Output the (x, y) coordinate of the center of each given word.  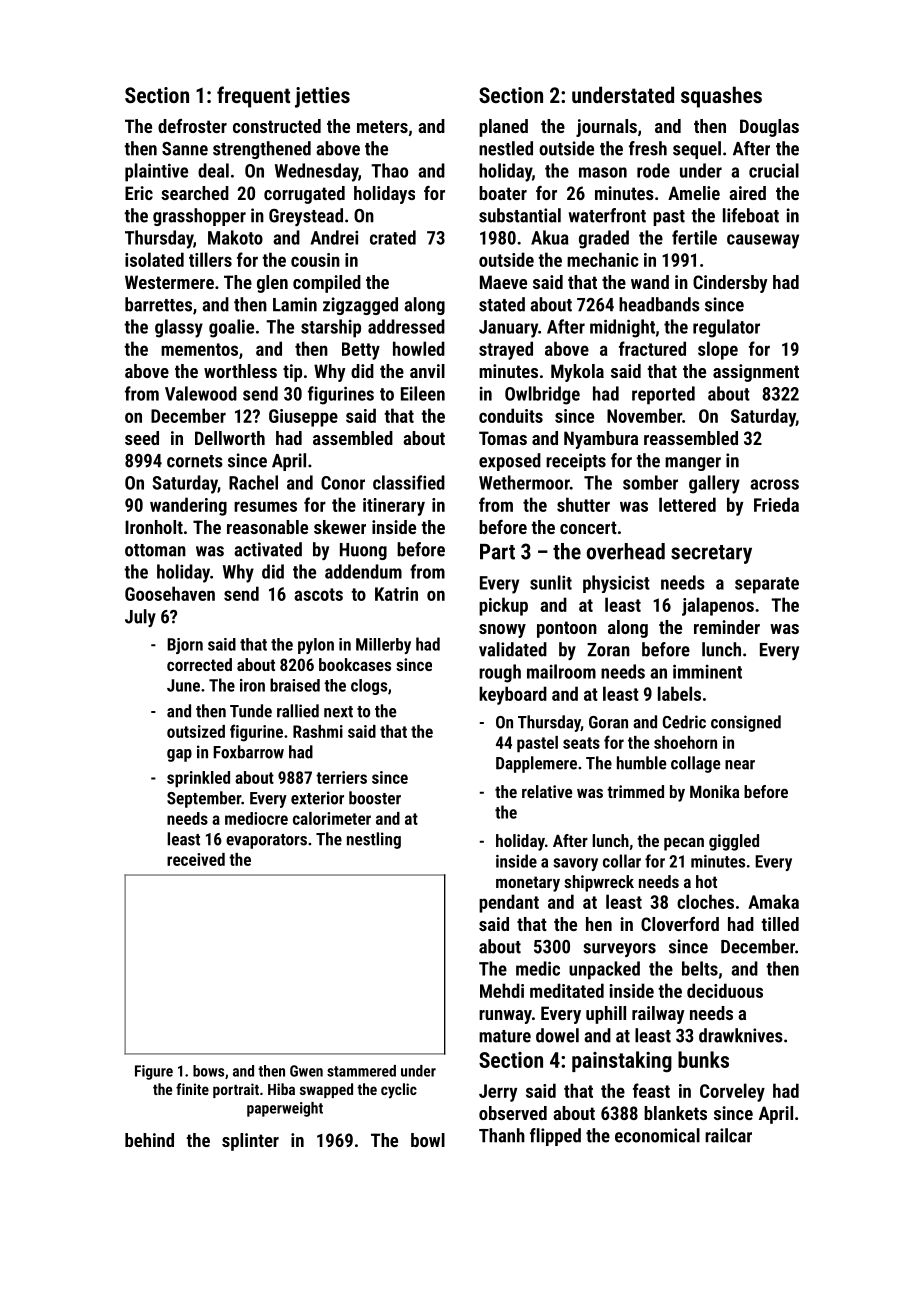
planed (503, 128)
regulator (726, 328)
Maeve (503, 282)
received (196, 859)
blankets (675, 1113)
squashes (721, 97)
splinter (250, 1142)
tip (292, 373)
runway (505, 1017)
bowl (428, 1140)
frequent (253, 97)
